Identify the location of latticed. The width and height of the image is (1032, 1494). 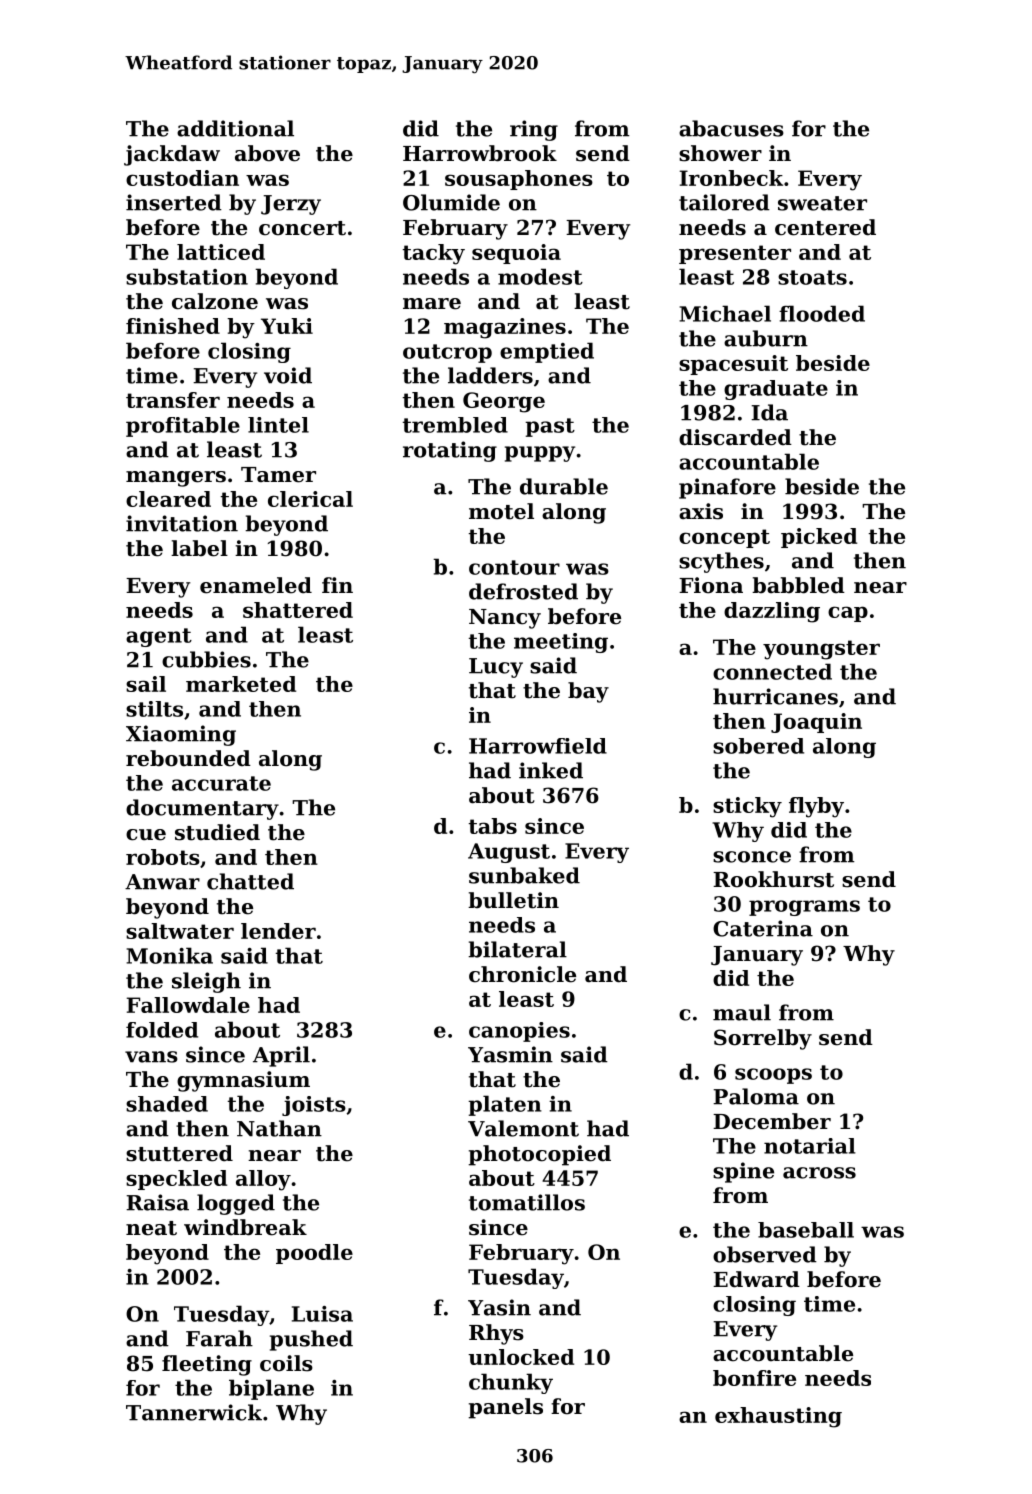
(221, 252).
